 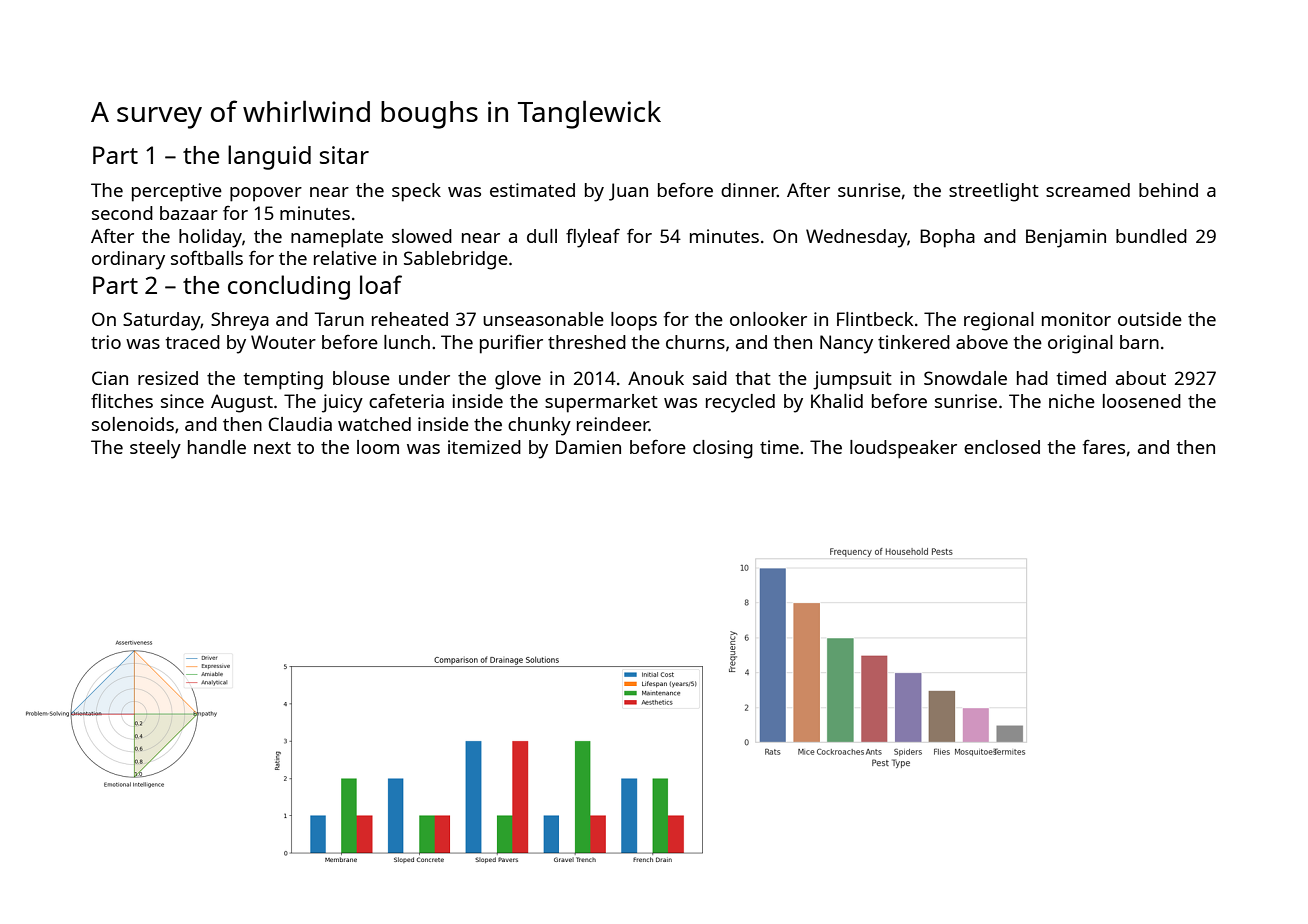 What do you see at coordinates (723, 449) in the screenshot?
I see `closing` at bounding box center [723, 449].
